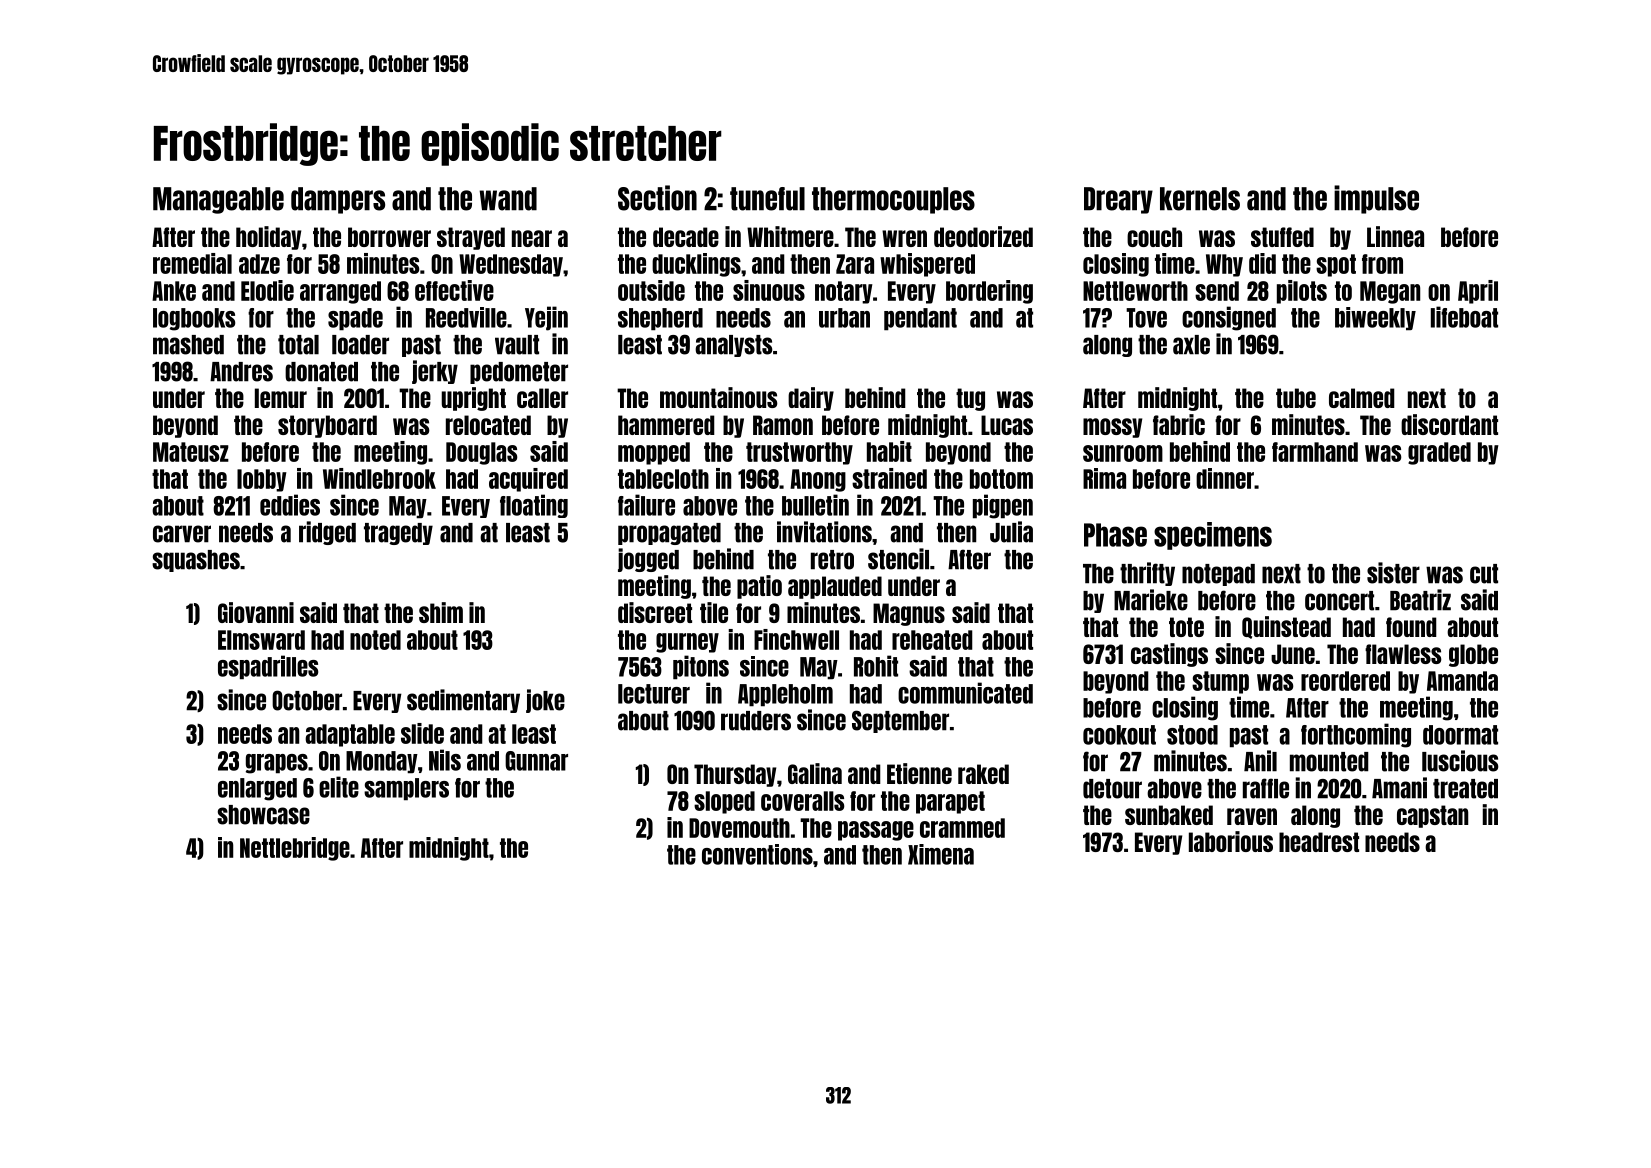 Image resolution: width=1651 pixels, height=1168 pixels. What do you see at coordinates (182, 534) in the image?
I see `carver` at bounding box center [182, 534].
